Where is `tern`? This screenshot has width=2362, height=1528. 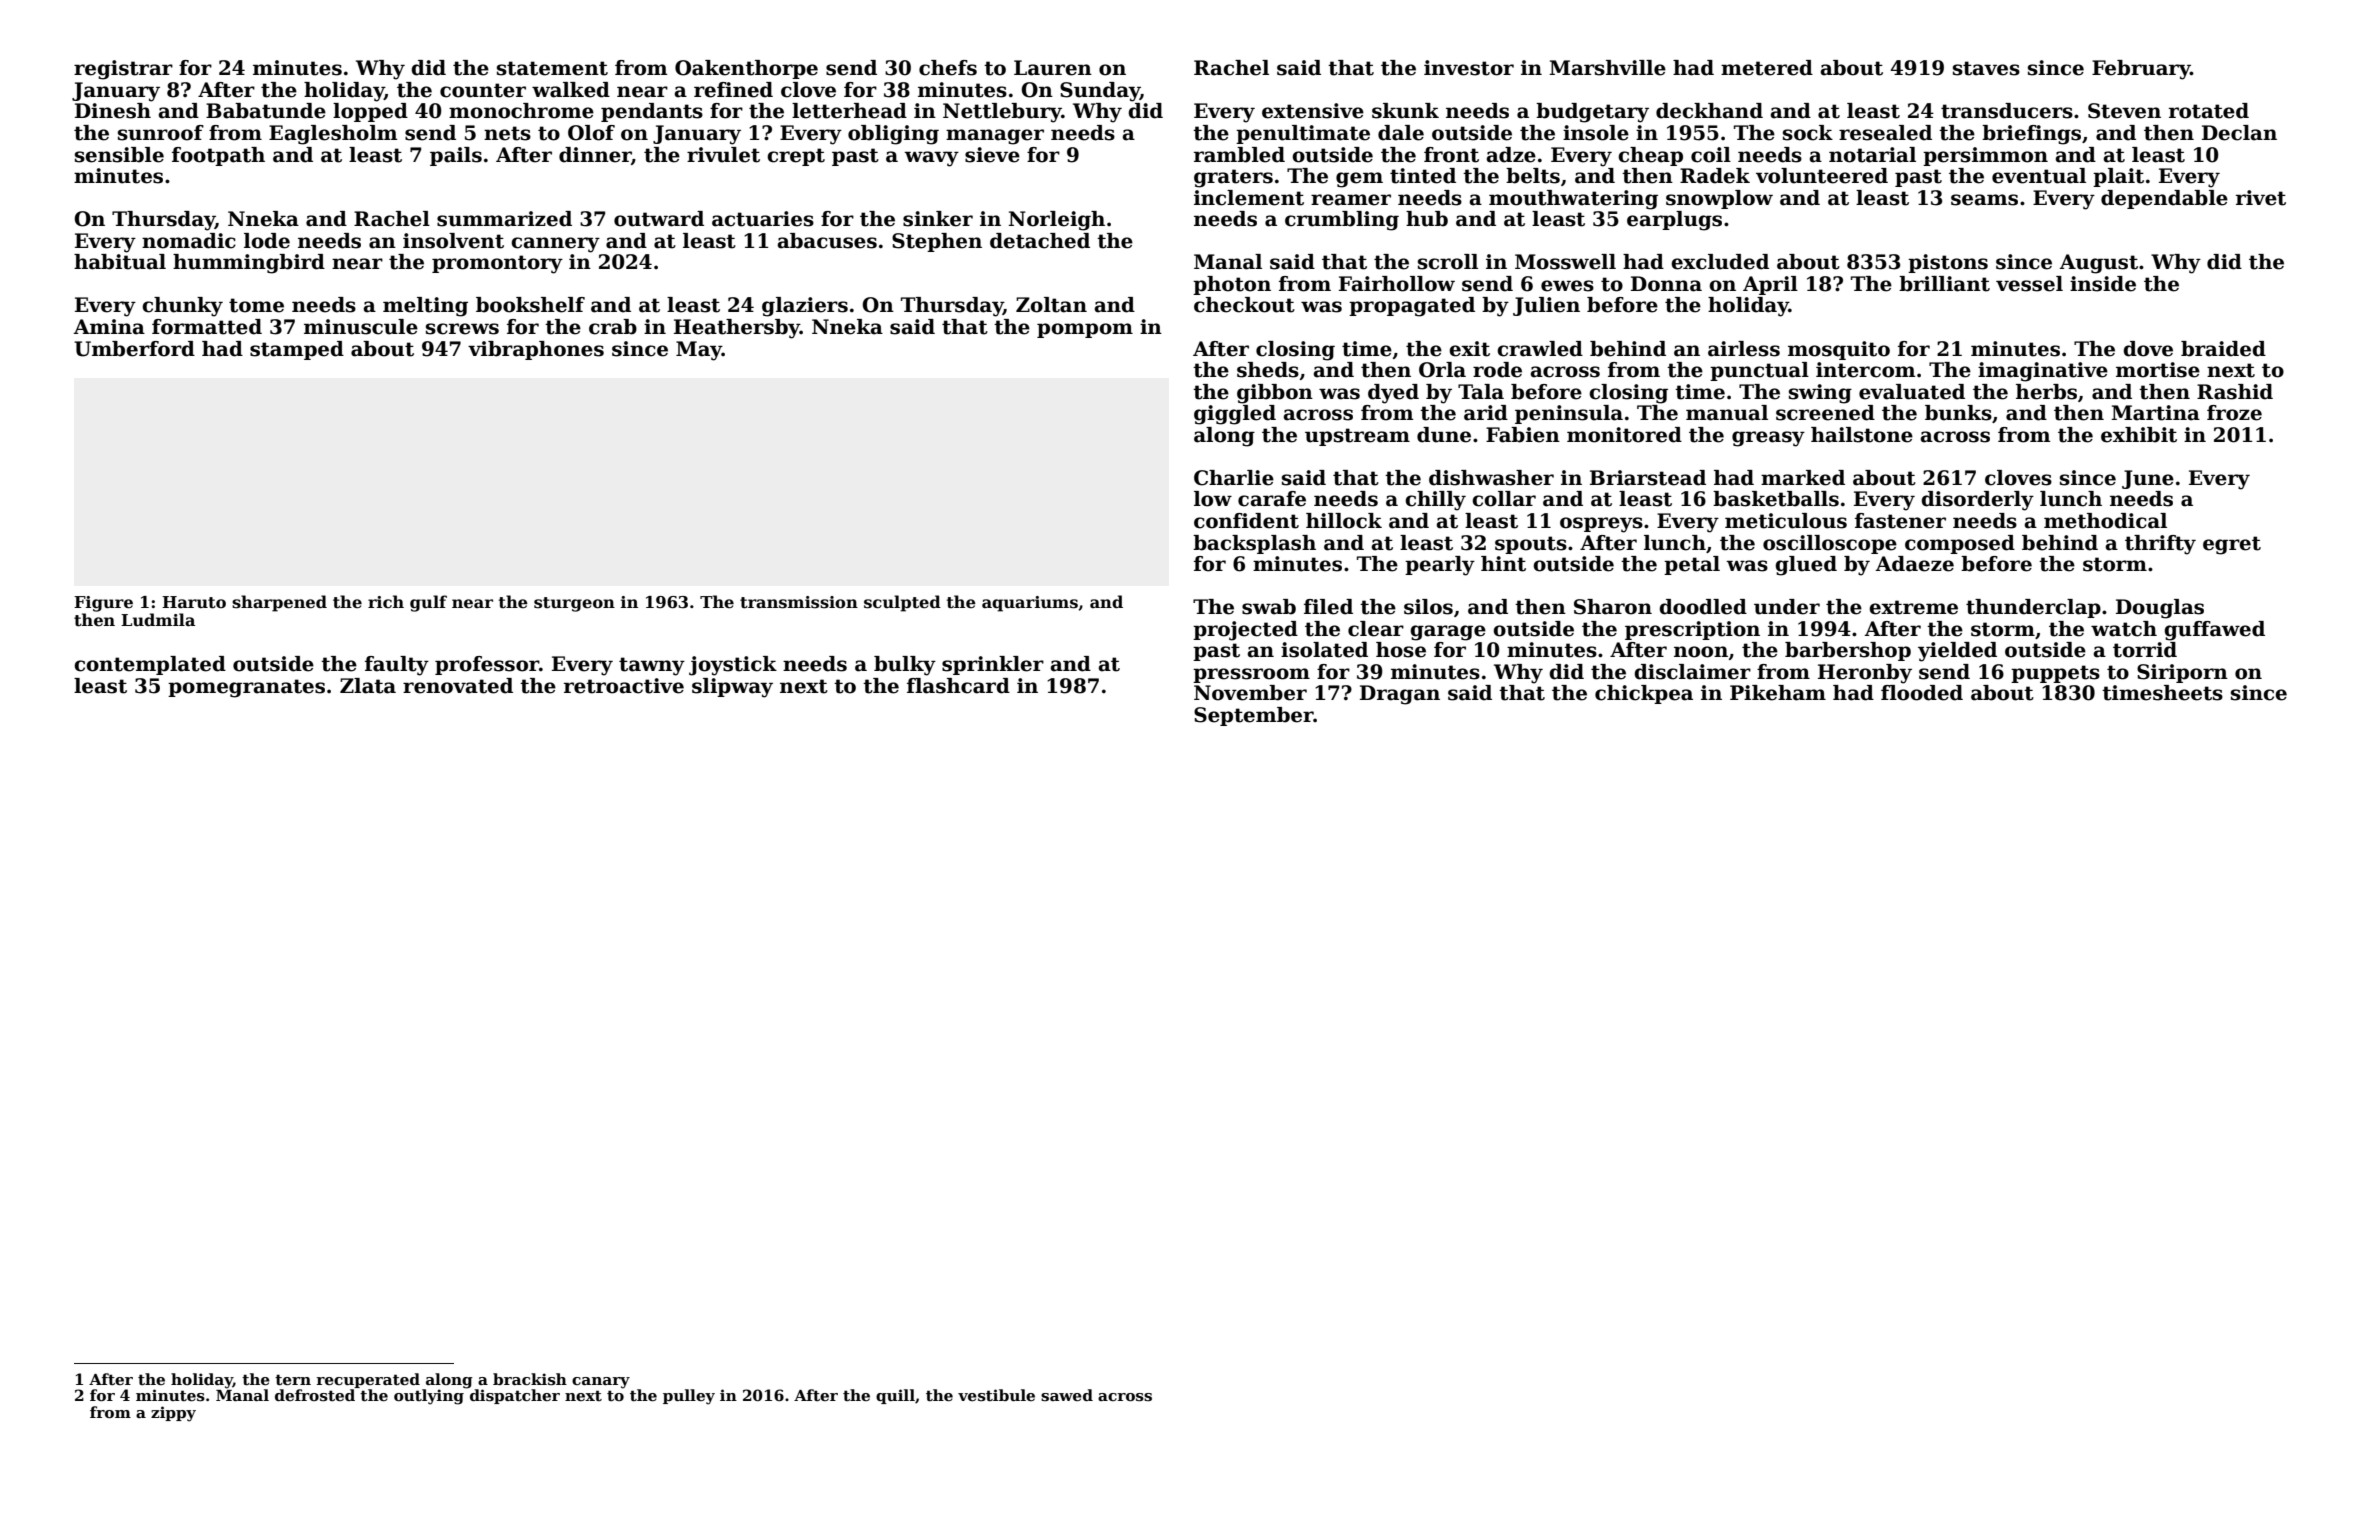 tern is located at coordinates (293, 1379).
